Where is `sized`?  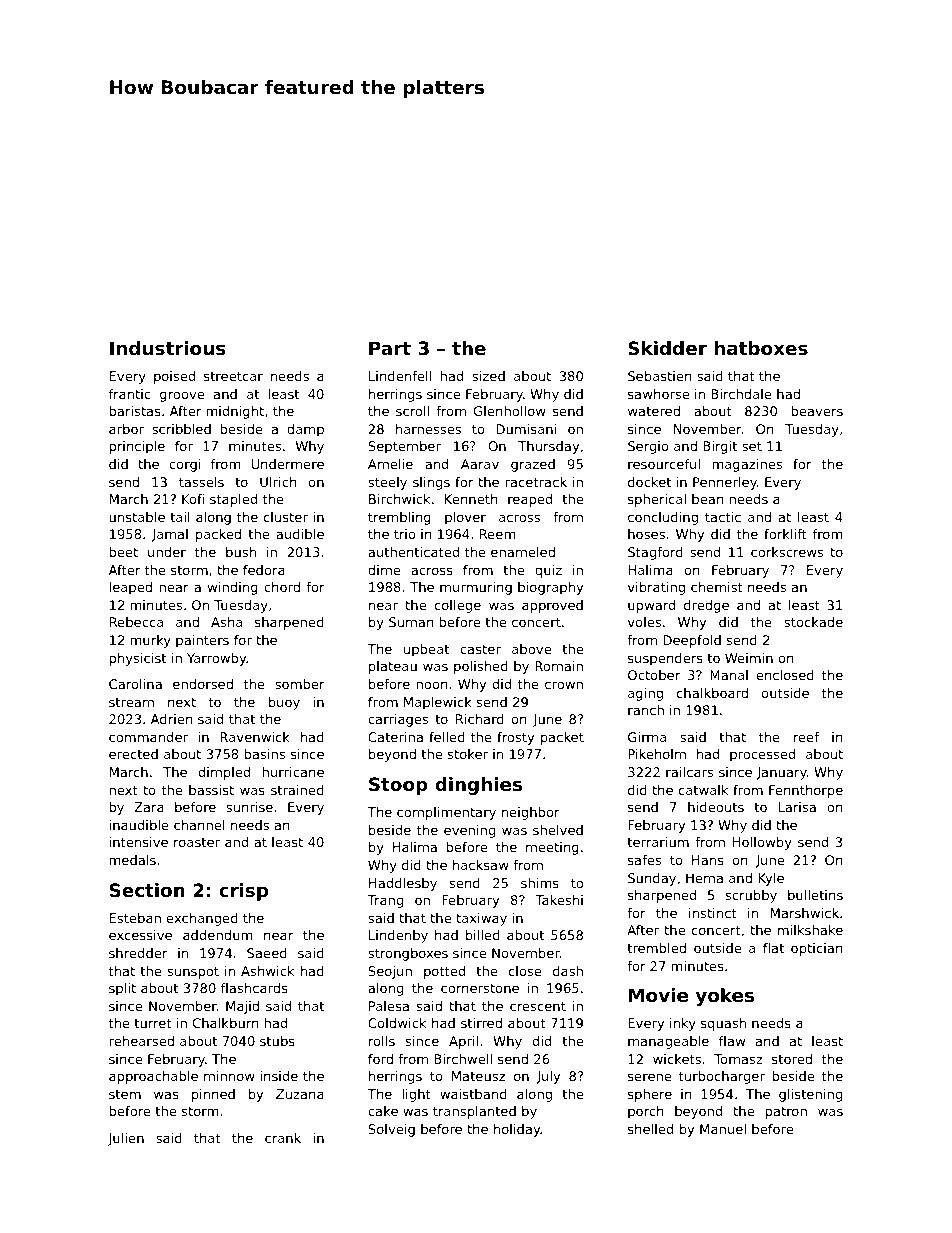 sized is located at coordinates (488, 376).
